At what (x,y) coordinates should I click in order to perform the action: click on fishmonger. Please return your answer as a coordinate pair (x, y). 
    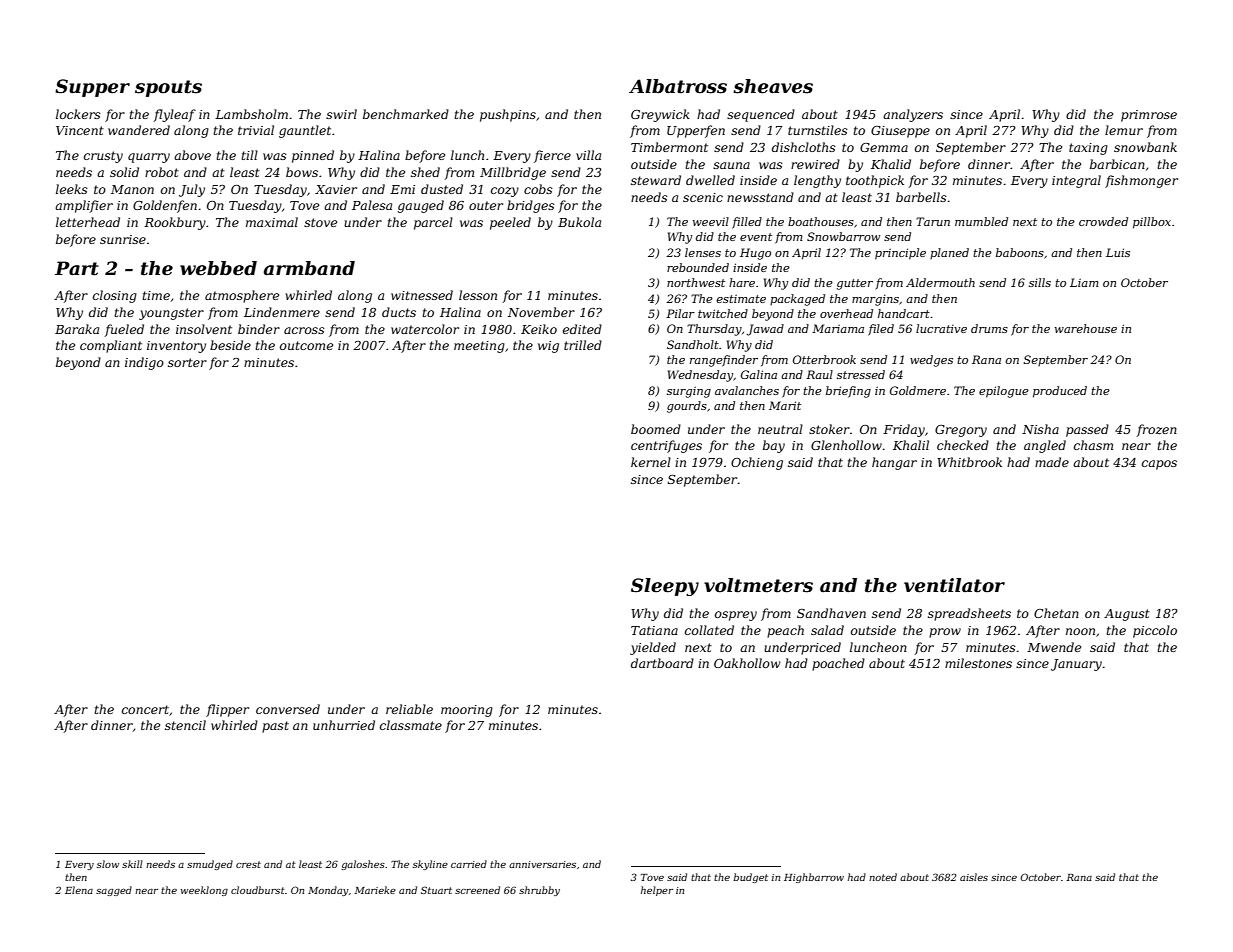
    Looking at the image, I should click on (1141, 181).
